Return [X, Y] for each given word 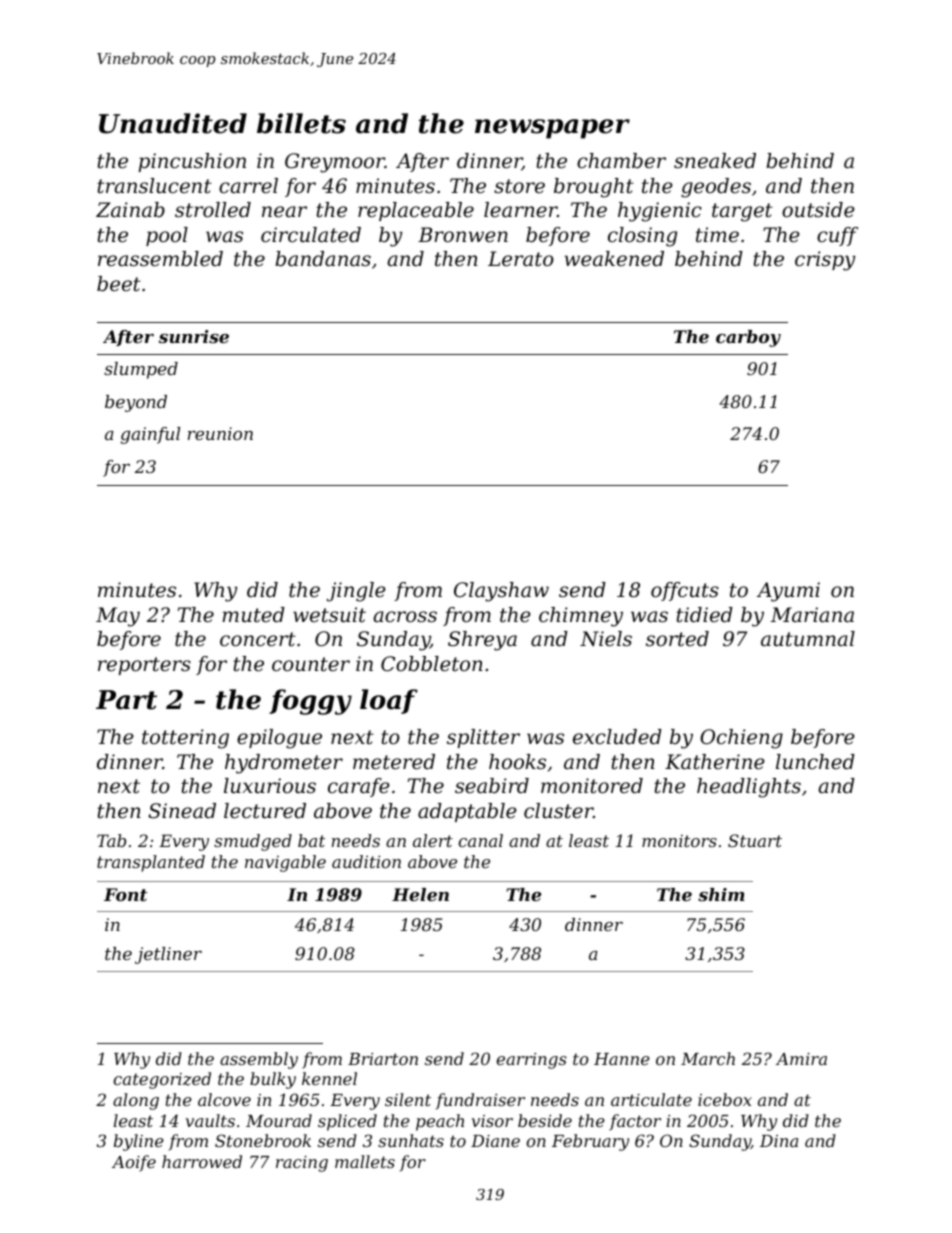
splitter [483, 738]
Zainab [130, 209]
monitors [679, 841]
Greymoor [335, 163]
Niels [606, 639]
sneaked [715, 161]
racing [302, 1164]
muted [253, 615]
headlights [749, 788]
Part [126, 700]
